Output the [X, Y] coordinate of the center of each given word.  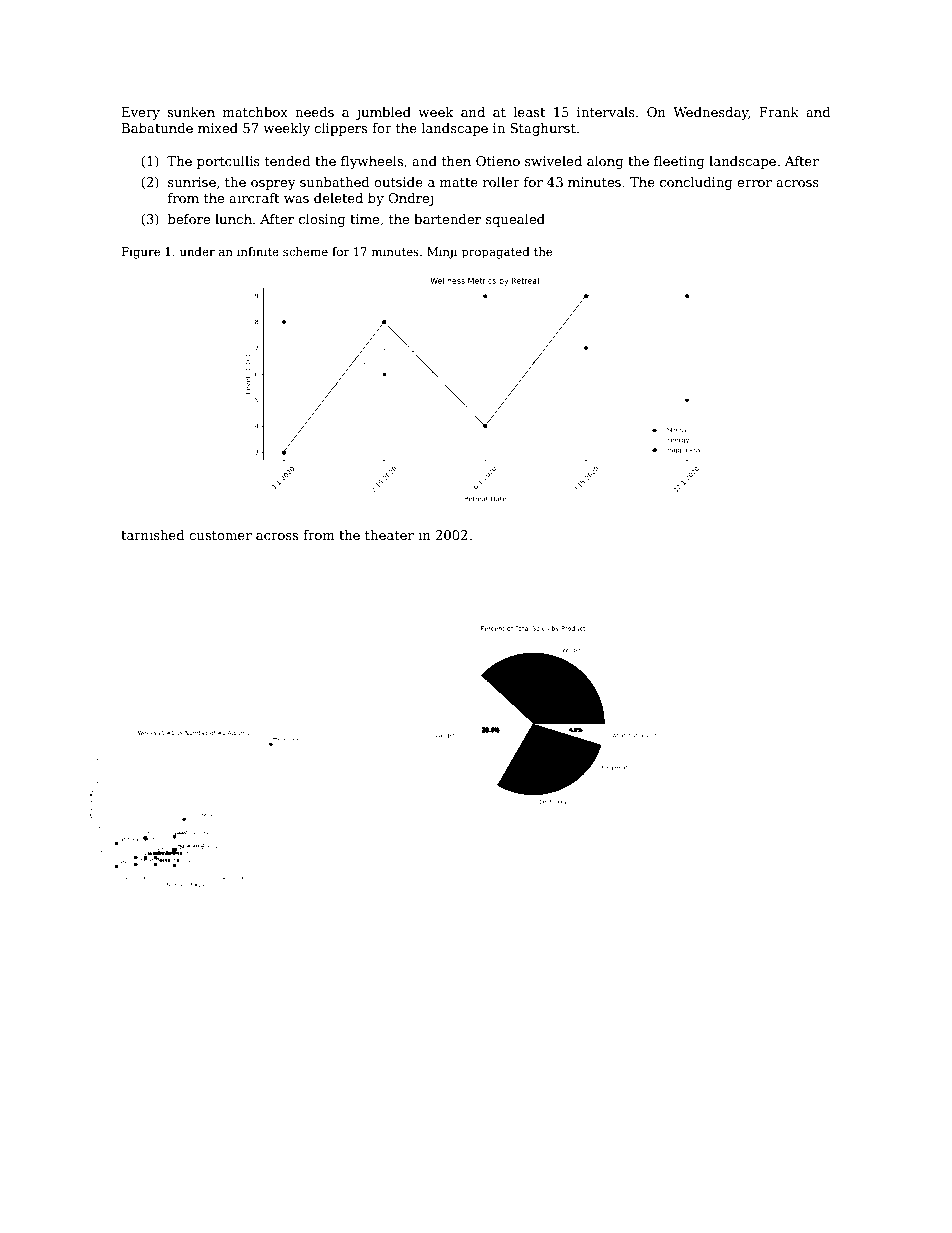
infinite [258, 251]
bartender [447, 219]
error [754, 183]
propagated [496, 253]
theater [389, 535]
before [189, 219]
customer [220, 535]
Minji [442, 253]
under [197, 251]
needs [314, 112]
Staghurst [543, 129]
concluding [696, 183]
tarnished [153, 535]
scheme [305, 251]
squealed [515, 220]
